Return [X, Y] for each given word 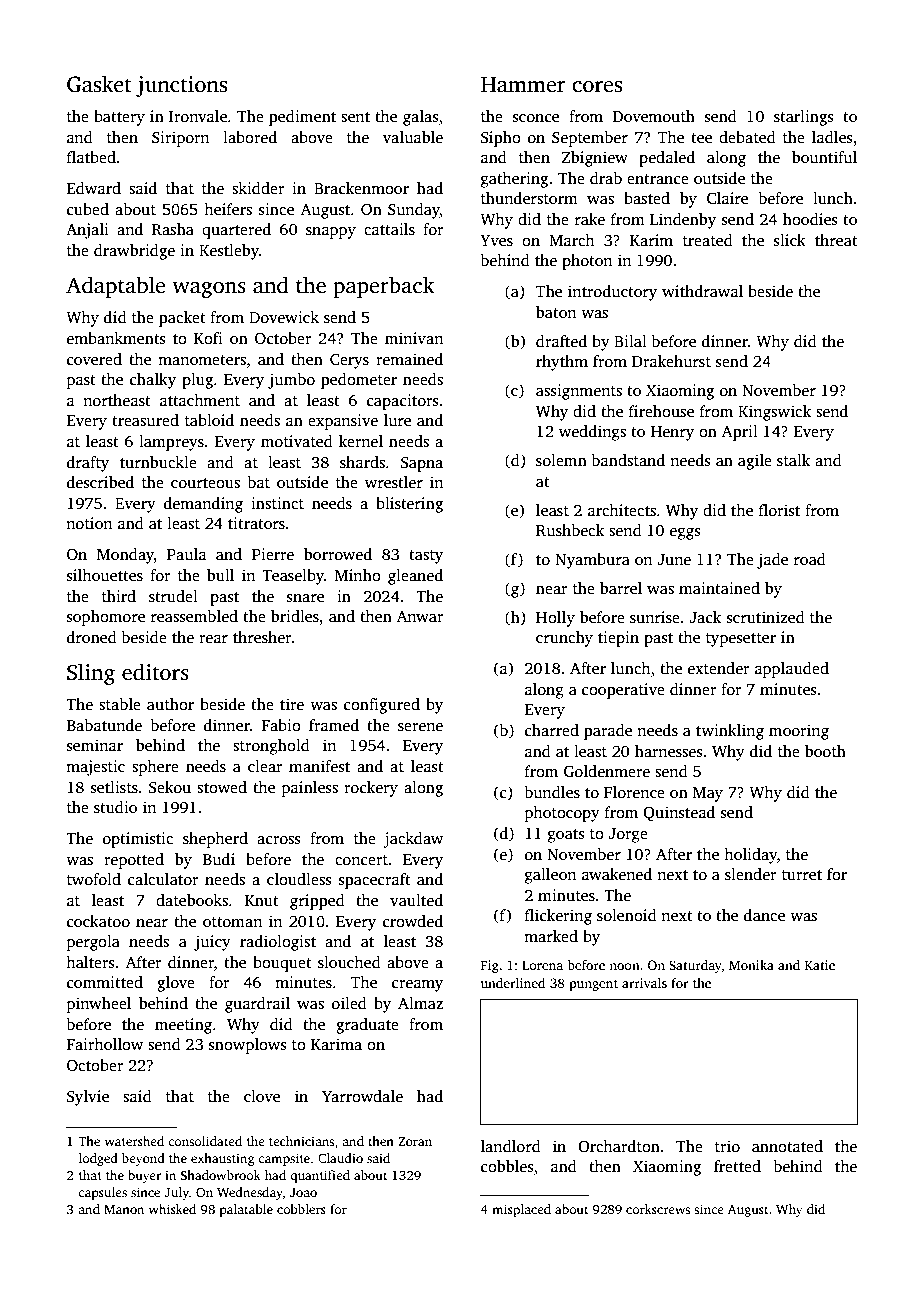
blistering [409, 505]
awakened [617, 874]
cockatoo [98, 921]
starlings [804, 118]
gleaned [415, 577]
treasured [145, 420]
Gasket [99, 84]
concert [361, 860]
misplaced [521, 1210]
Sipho [501, 139]
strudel [173, 596]
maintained [719, 588]
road [810, 559]
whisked [172, 1209]
